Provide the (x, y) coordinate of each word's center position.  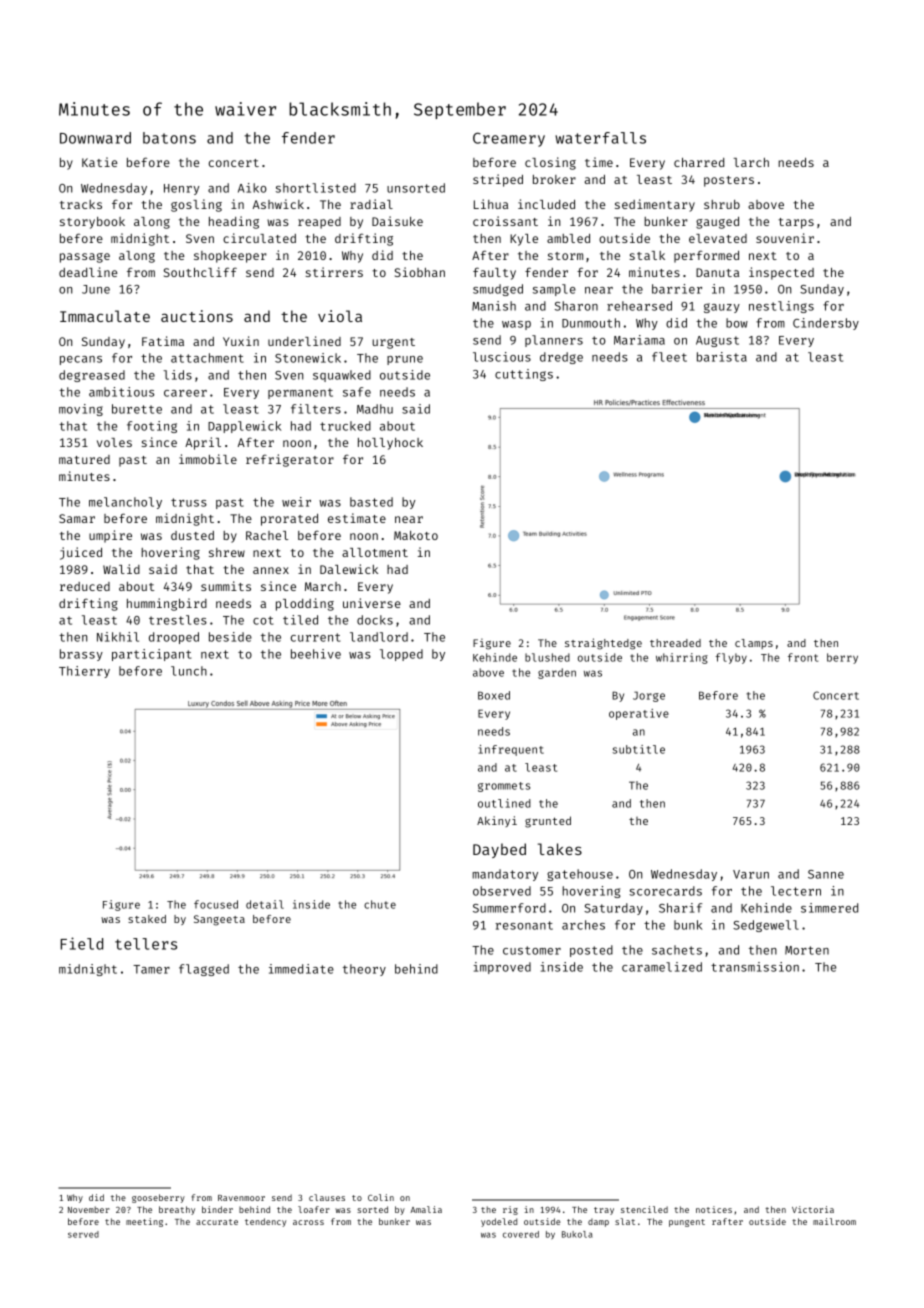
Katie (99, 162)
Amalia (426, 1209)
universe (372, 603)
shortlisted (316, 188)
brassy (81, 655)
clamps (754, 644)
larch (751, 162)
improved (502, 968)
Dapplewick (244, 427)
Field (81, 943)
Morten (807, 950)
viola (340, 316)
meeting (144, 1222)
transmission (755, 967)
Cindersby (826, 324)
